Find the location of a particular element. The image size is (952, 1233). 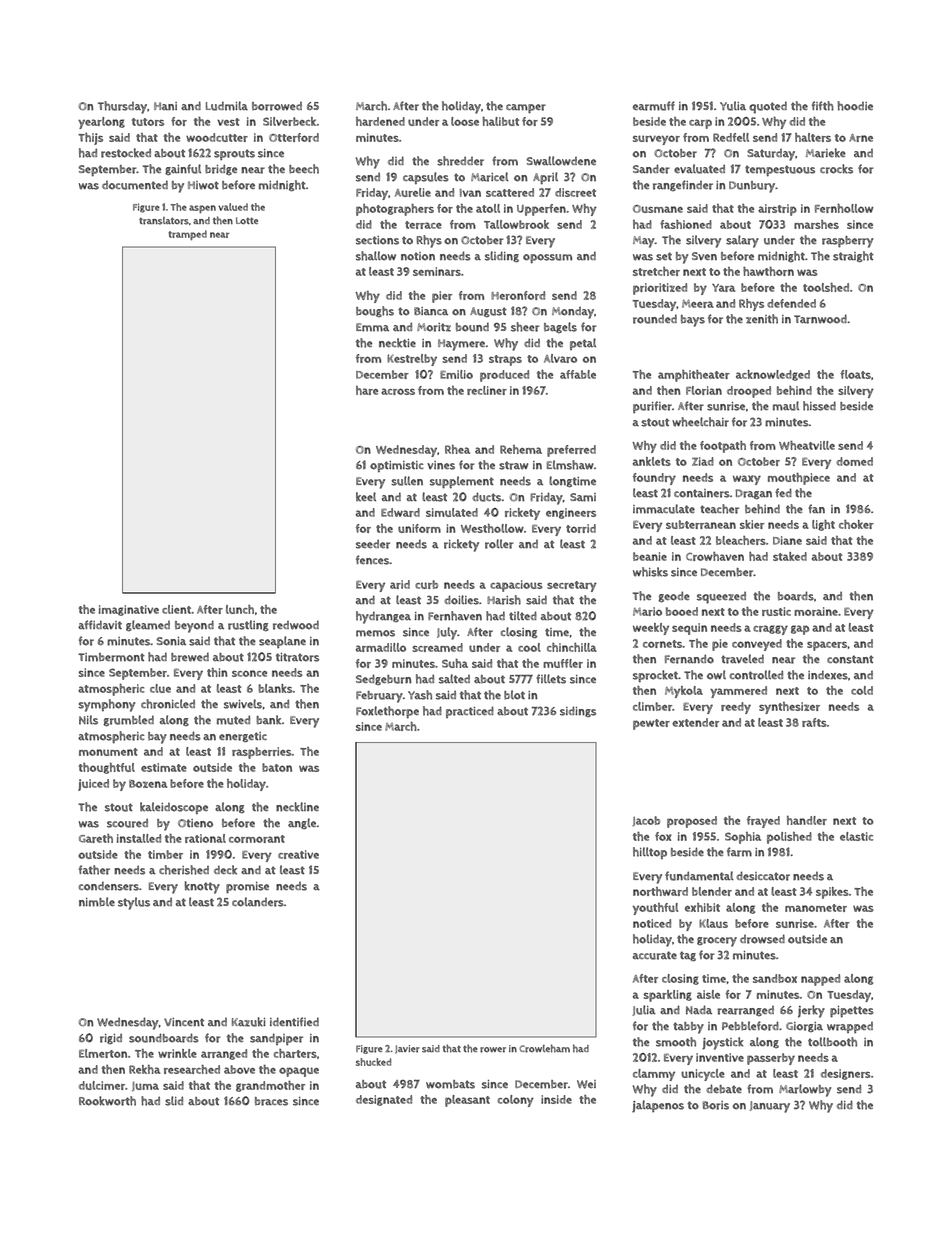

terrace is located at coordinates (423, 225).
